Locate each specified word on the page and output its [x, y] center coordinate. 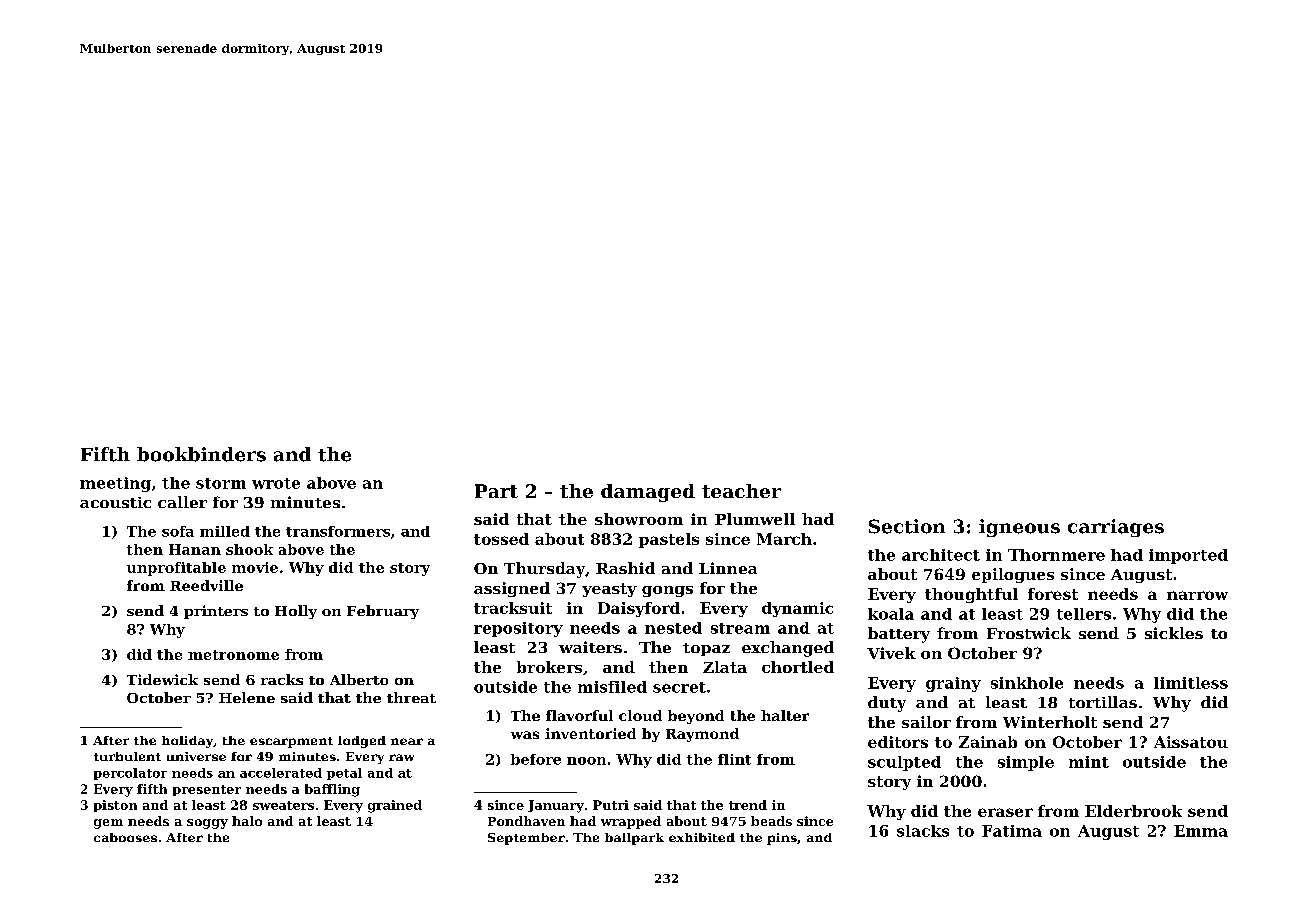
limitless [1191, 683]
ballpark [634, 839]
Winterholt [1050, 722]
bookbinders [201, 454]
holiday [187, 742]
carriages [1116, 528]
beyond [696, 717]
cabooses [125, 837]
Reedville [206, 585]
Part [496, 491]
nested [673, 628]
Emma [1201, 831]
